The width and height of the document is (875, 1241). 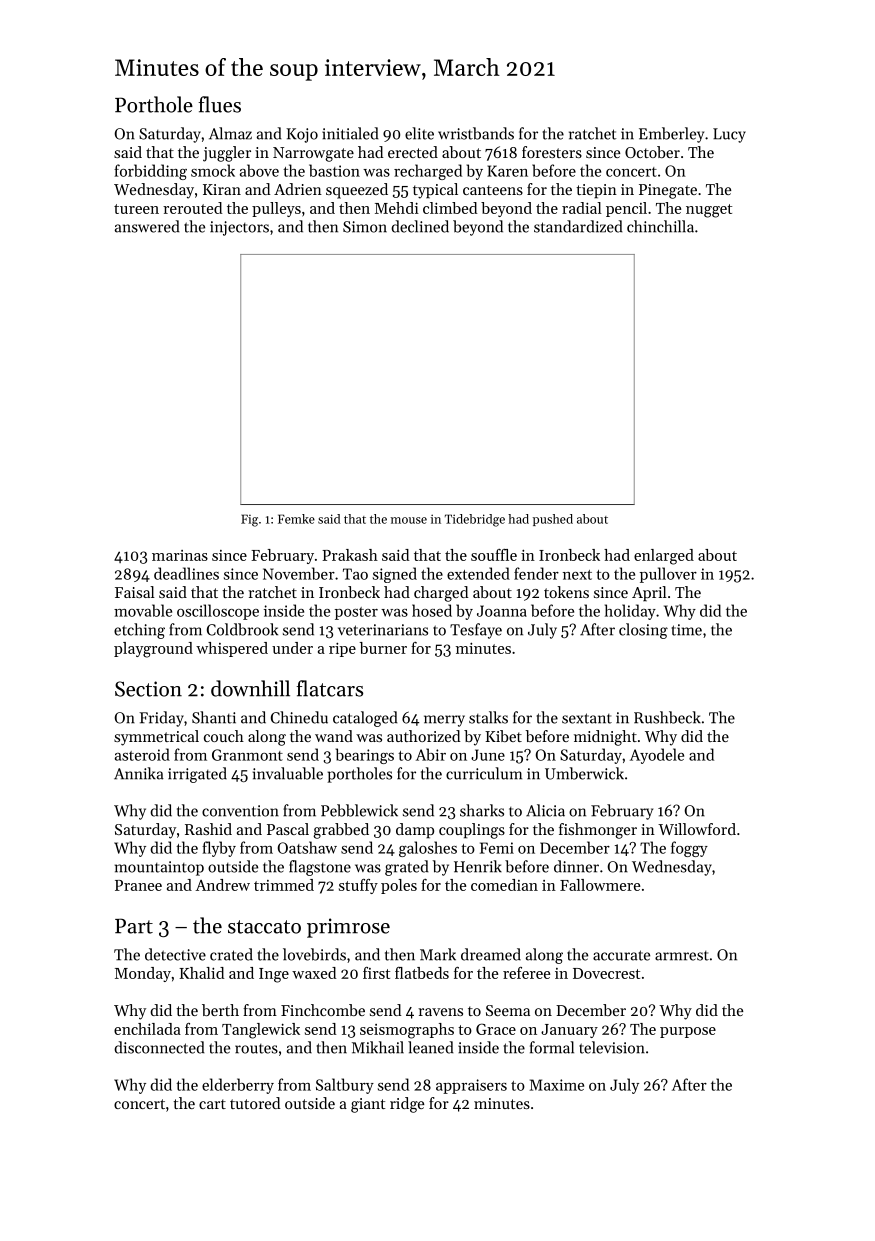 What do you see at coordinates (219, 104) in the document?
I see `flues` at bounding box center [219, 104].
